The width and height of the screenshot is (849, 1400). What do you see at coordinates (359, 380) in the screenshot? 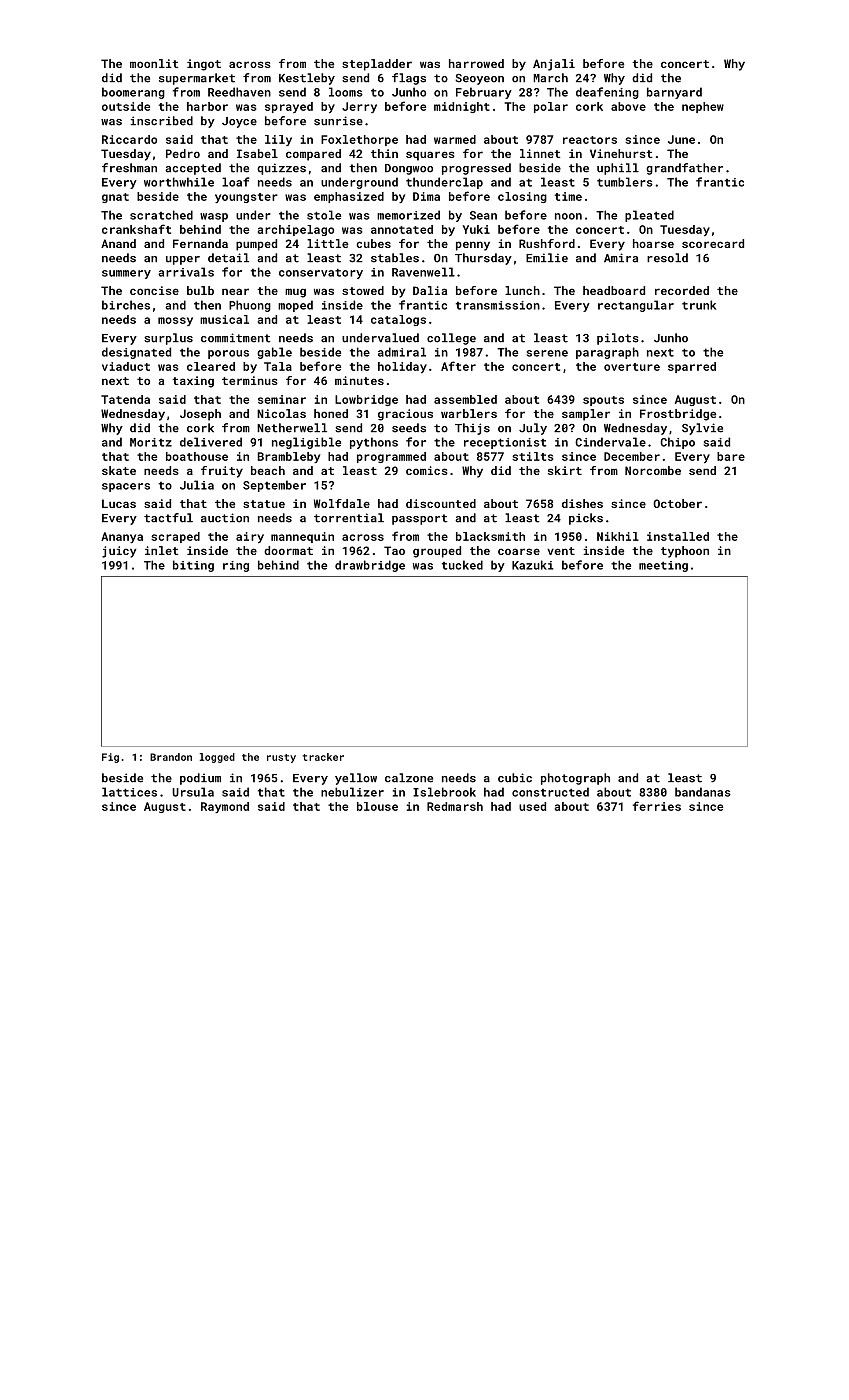
I see `minutes` at bounding box center [359, 380].
